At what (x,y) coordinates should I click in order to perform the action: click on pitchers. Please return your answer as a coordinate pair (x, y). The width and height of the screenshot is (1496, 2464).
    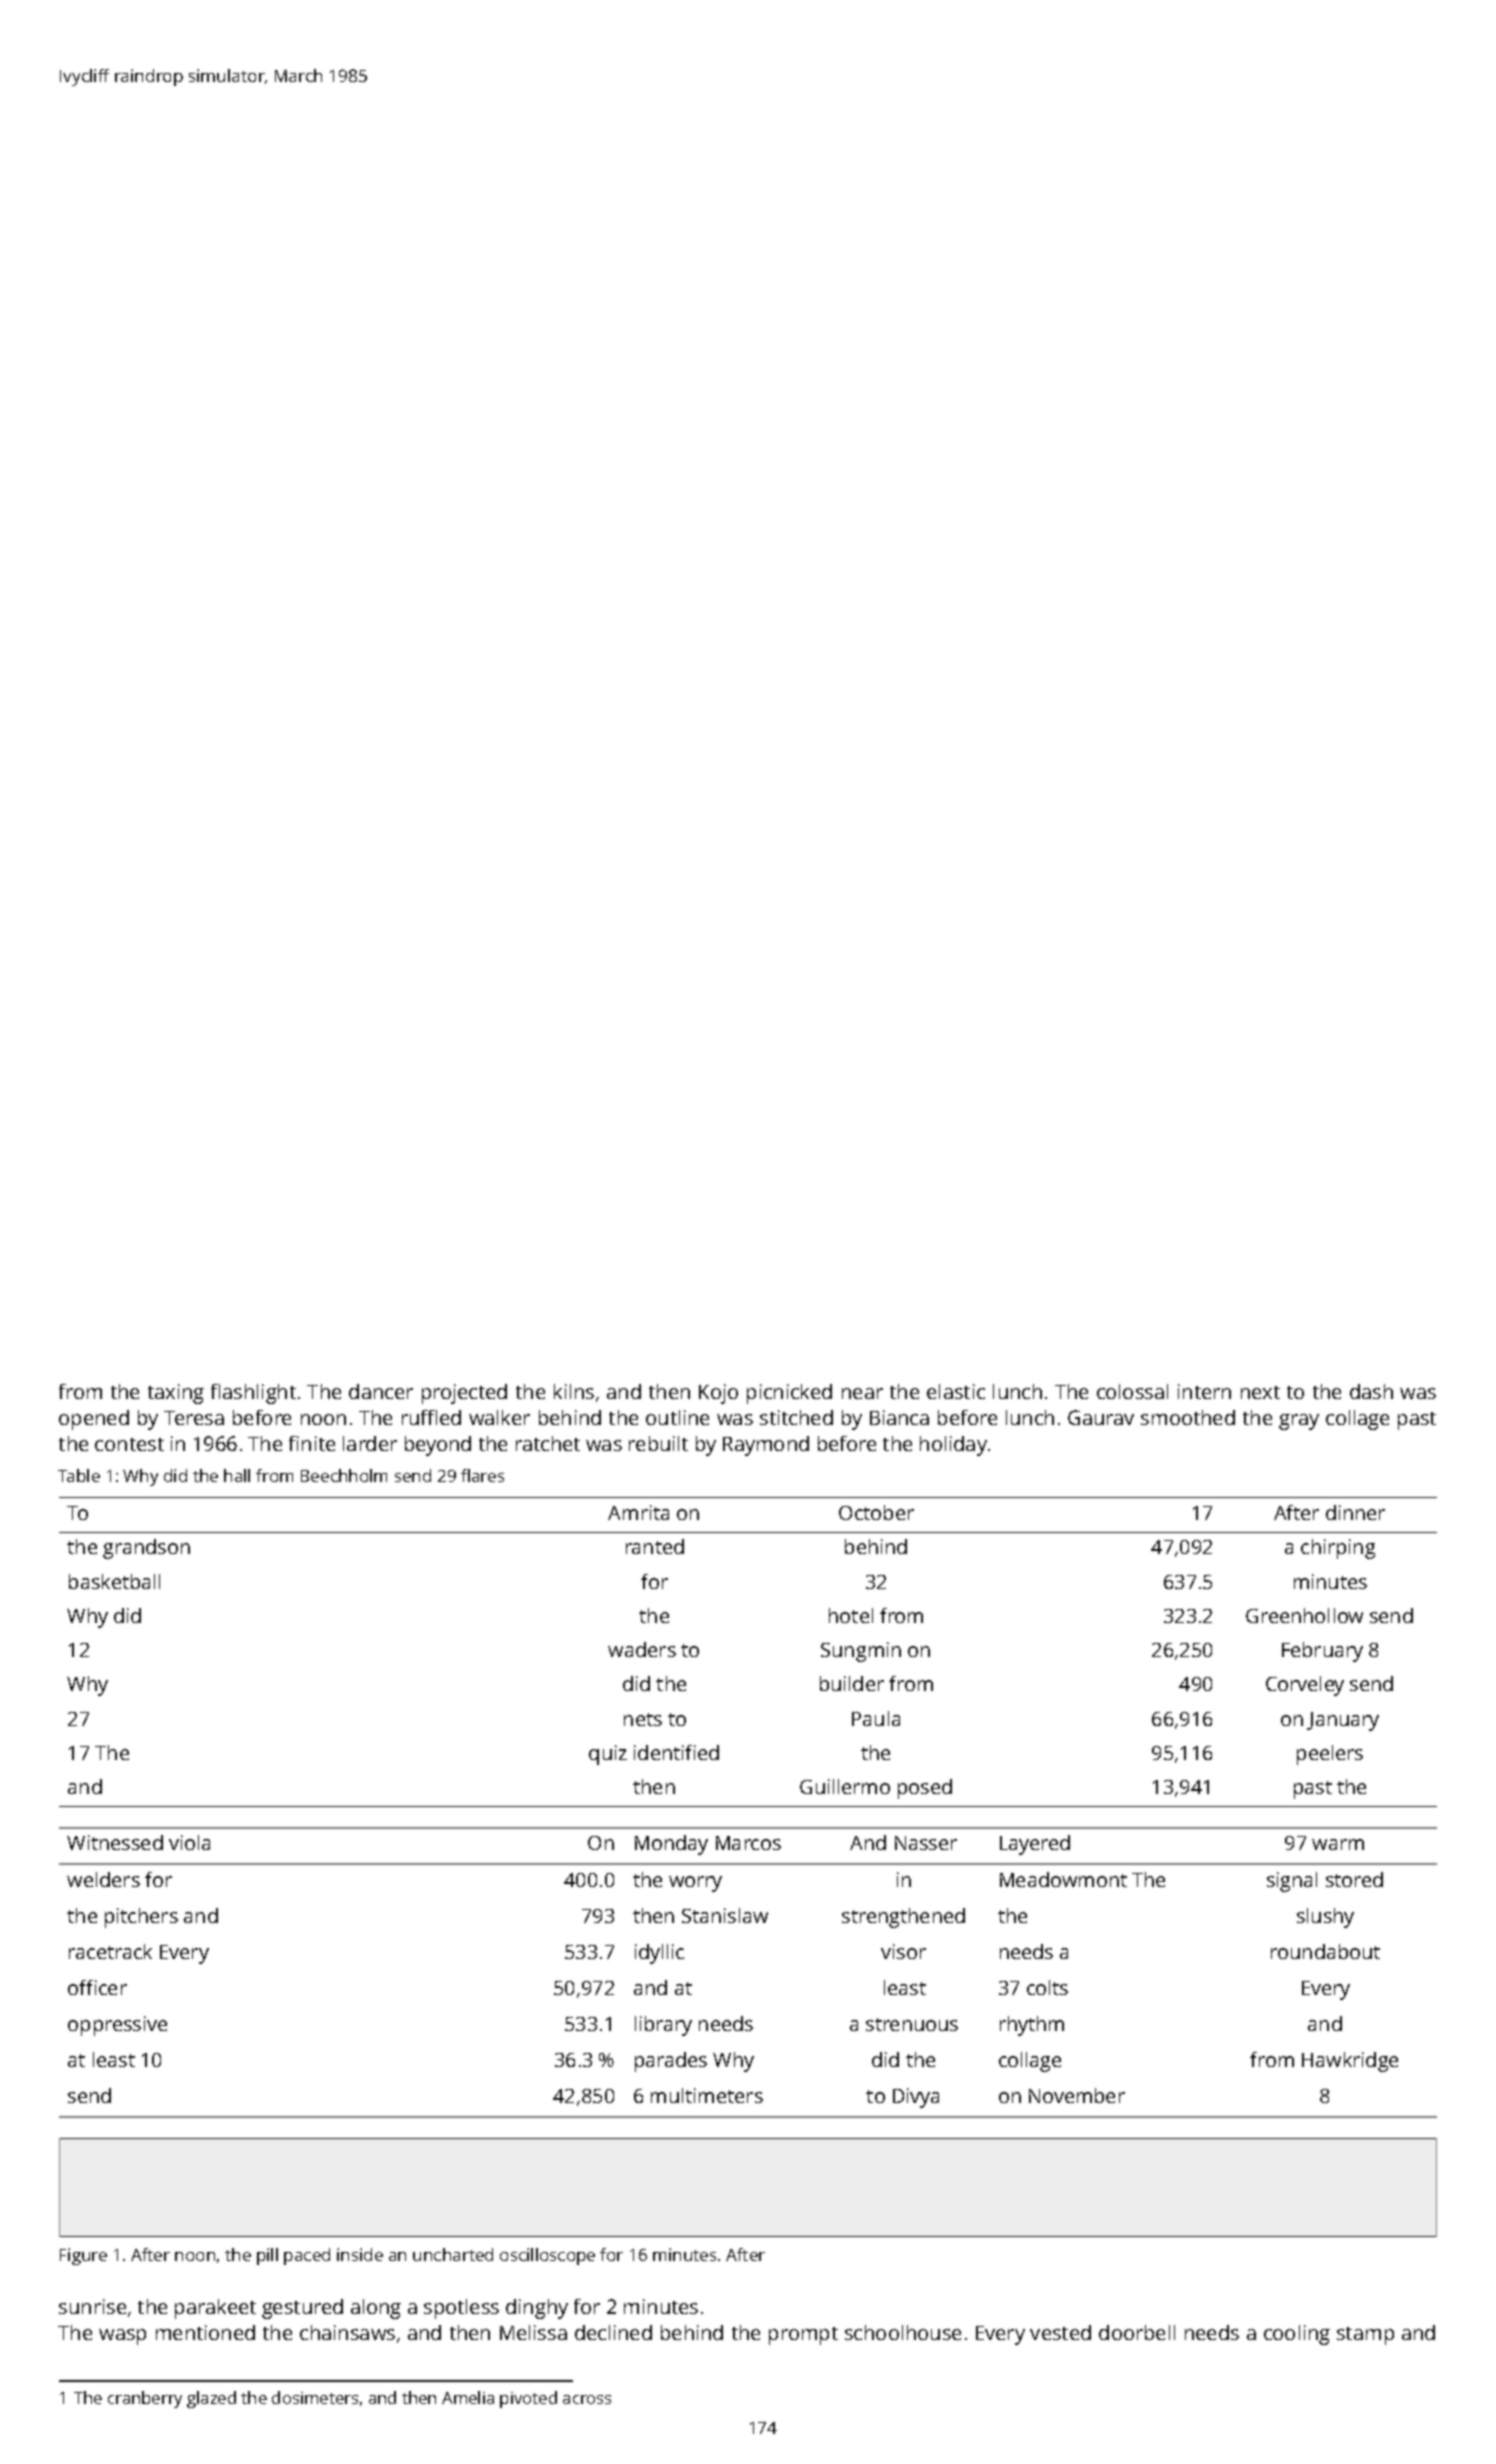
    Looking at the image, I should click on (141, 1918).
